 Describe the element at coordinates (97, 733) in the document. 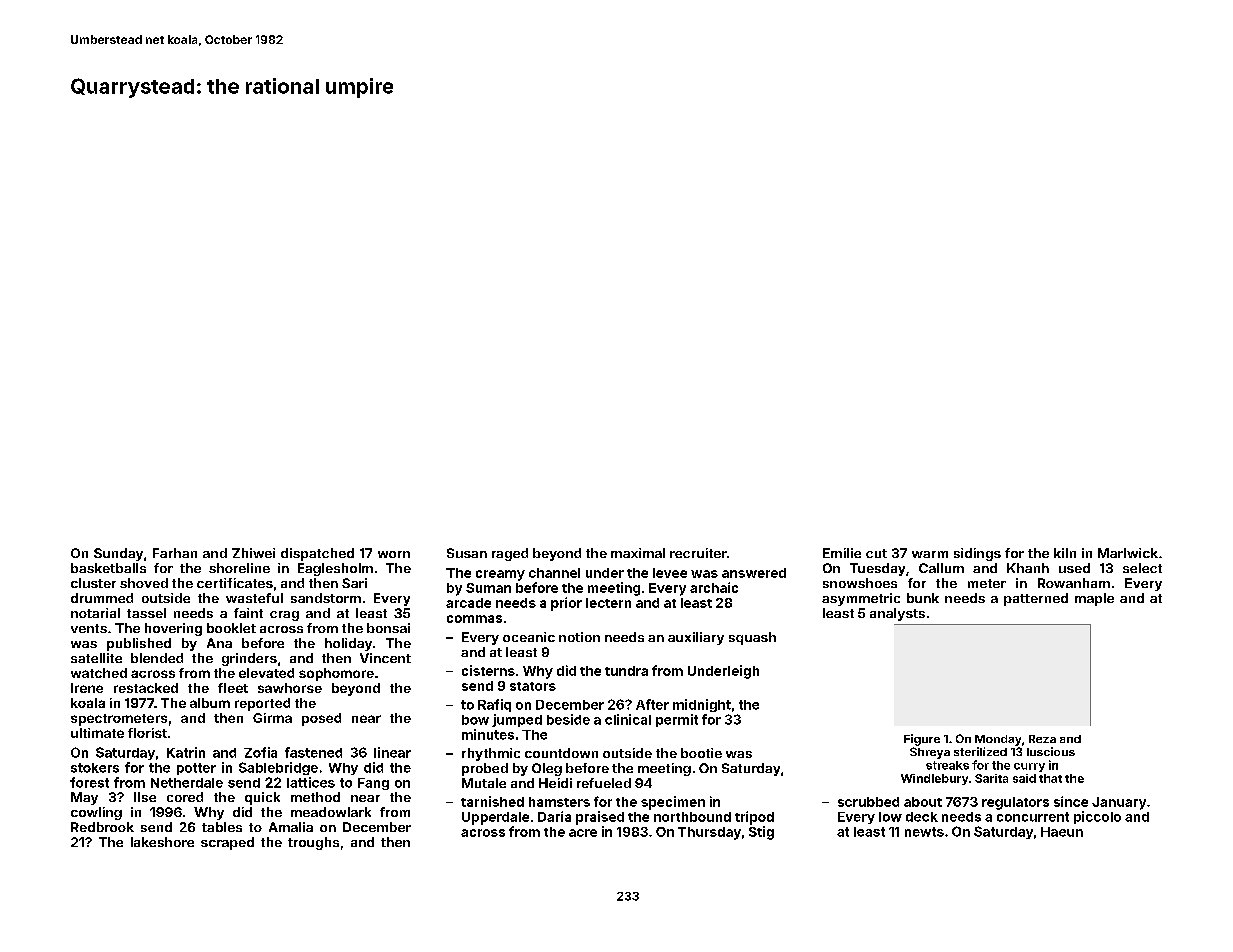

I see `ultimate` at that location.
